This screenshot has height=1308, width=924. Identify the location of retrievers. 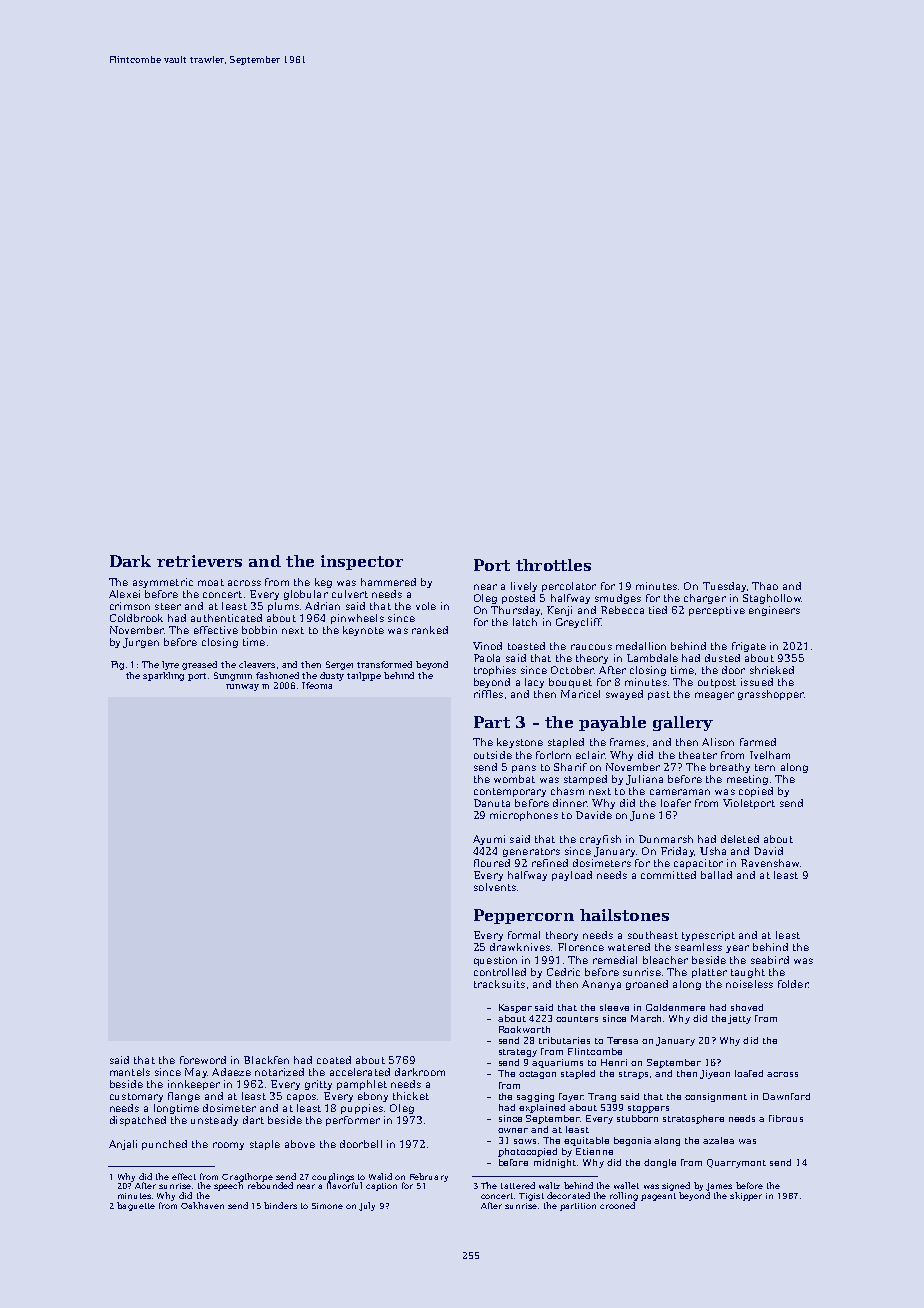
(199, 561).
